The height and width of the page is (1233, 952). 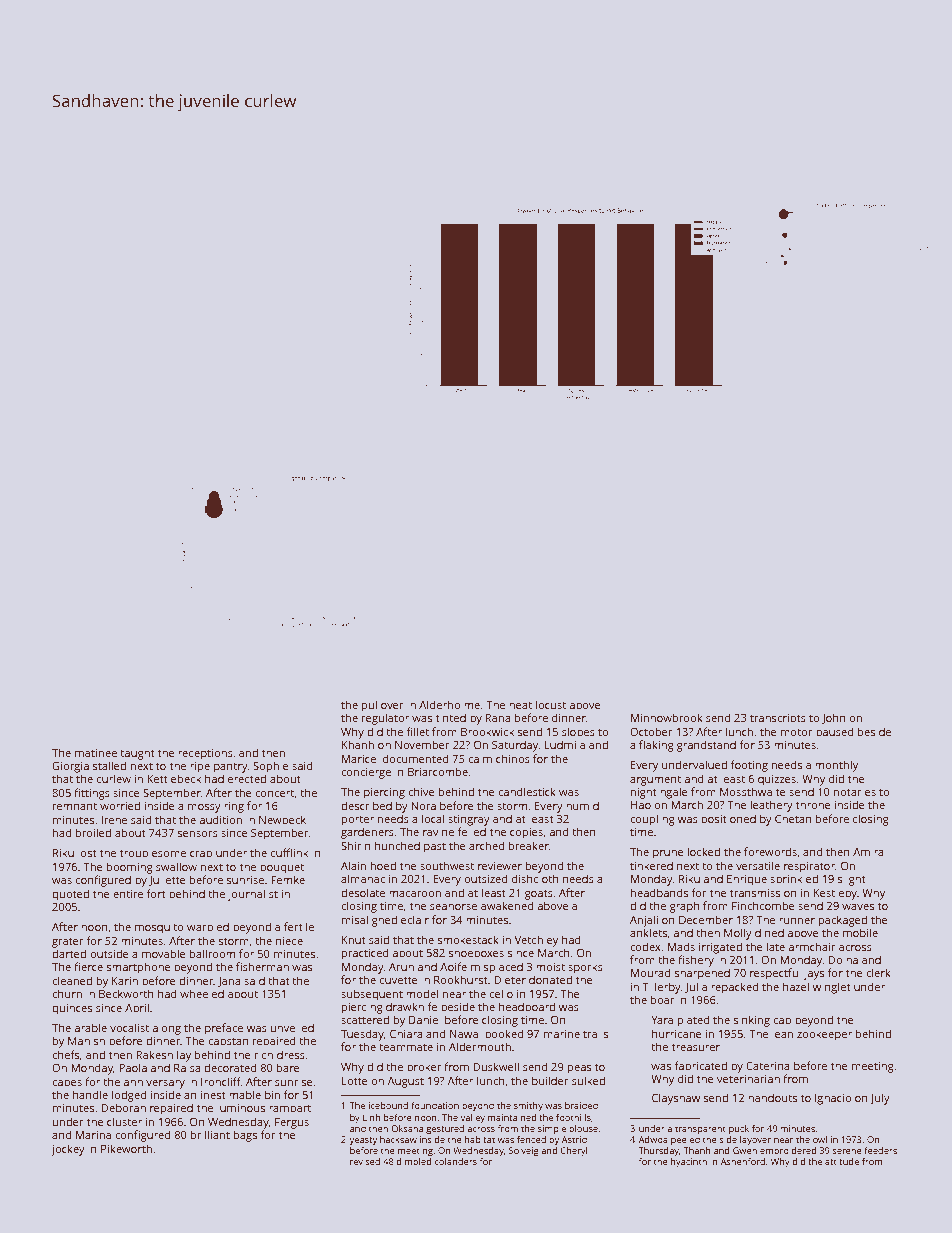 What do you see at coordinates (365, 1161) in the page?
I see `revised` at bounding box center [365, 1161].
